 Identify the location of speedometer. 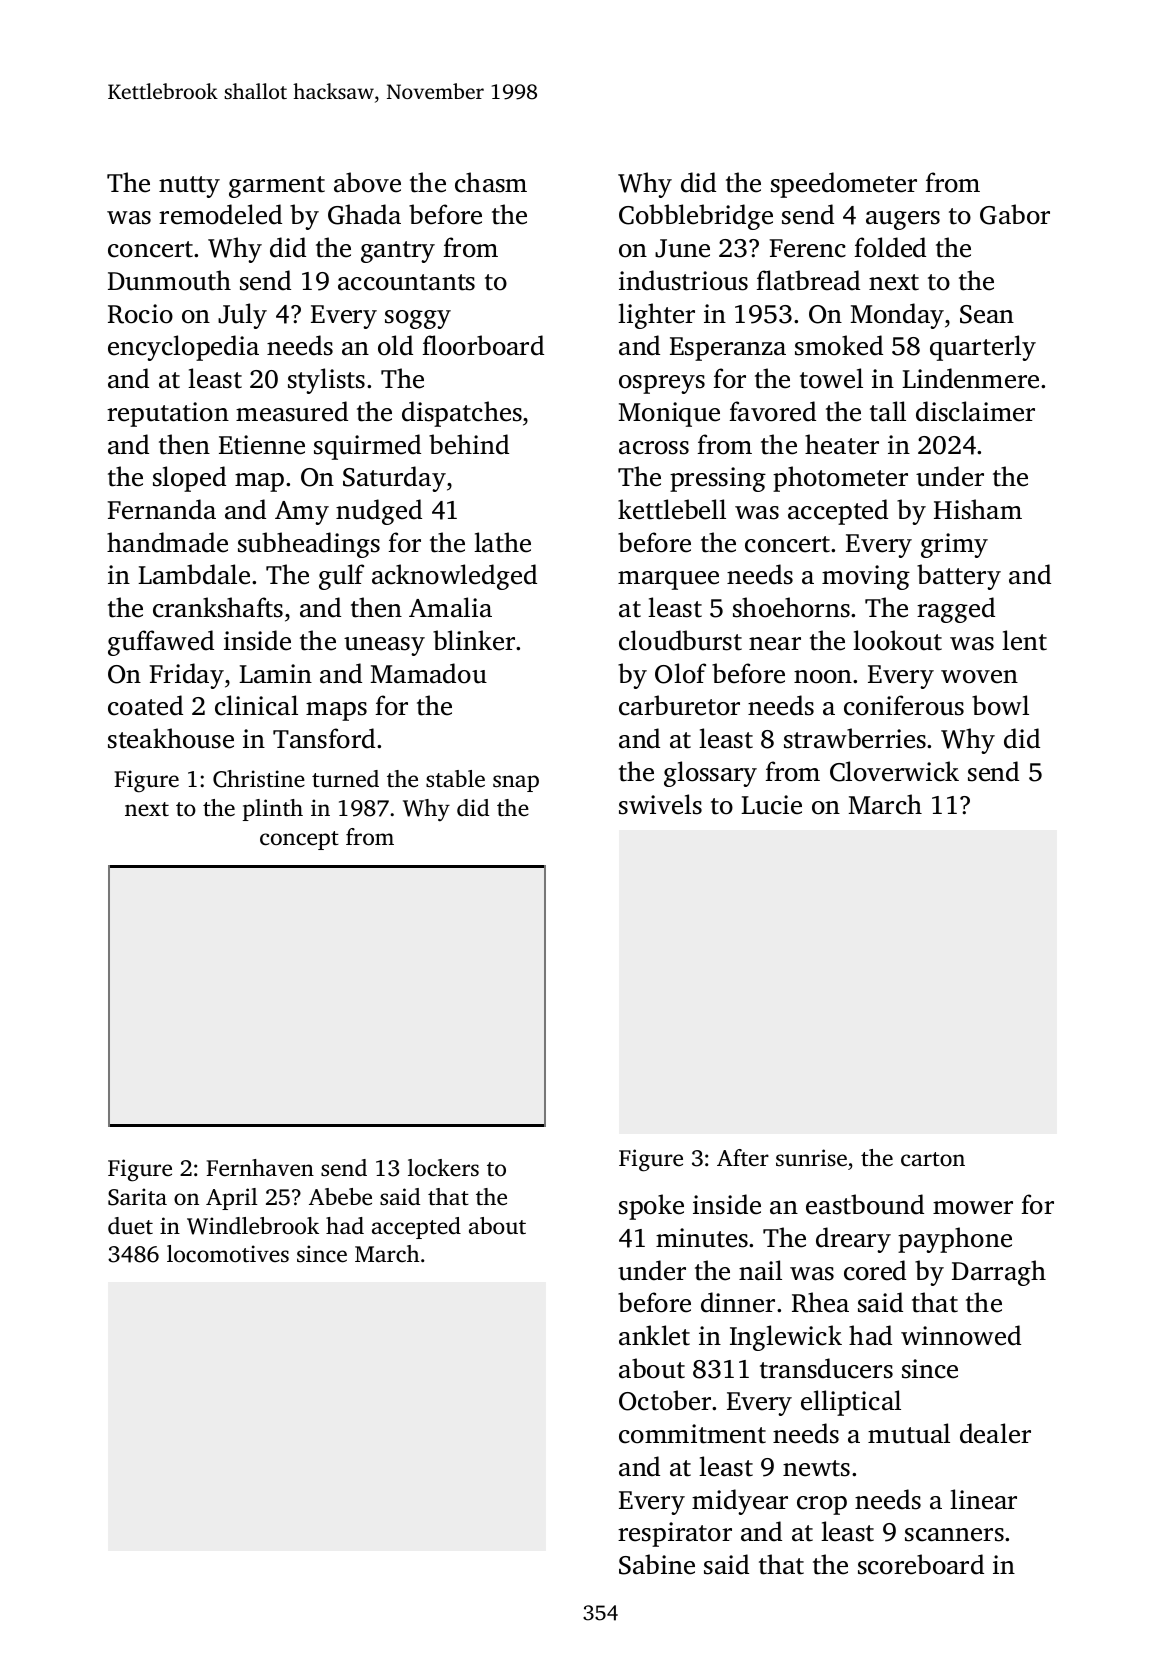
(844, 185).
